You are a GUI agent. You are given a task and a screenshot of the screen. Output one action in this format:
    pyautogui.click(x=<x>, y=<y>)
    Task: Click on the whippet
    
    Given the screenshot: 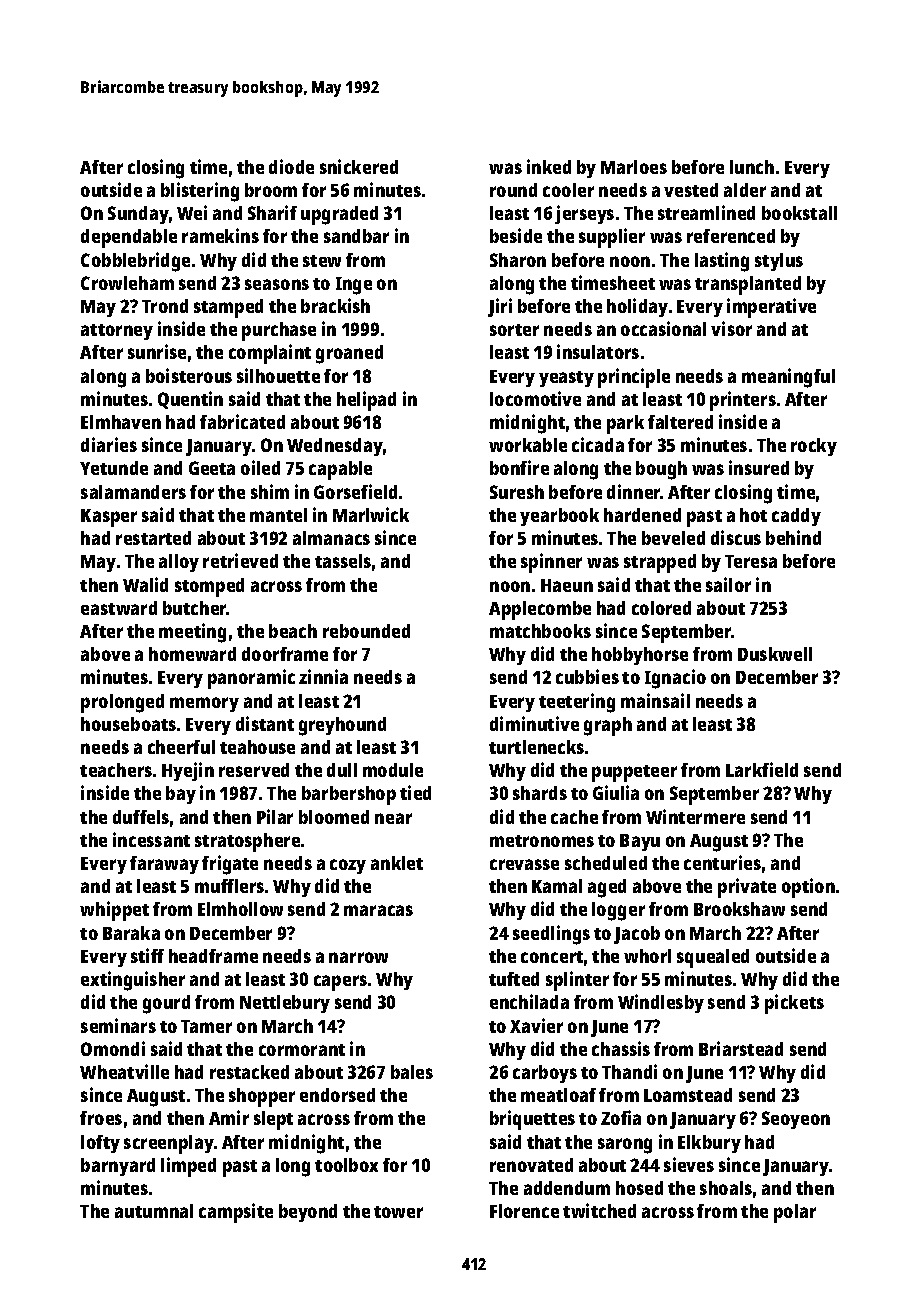 What is the action you would take?
    pyautogui.click(x=114, y=911)
